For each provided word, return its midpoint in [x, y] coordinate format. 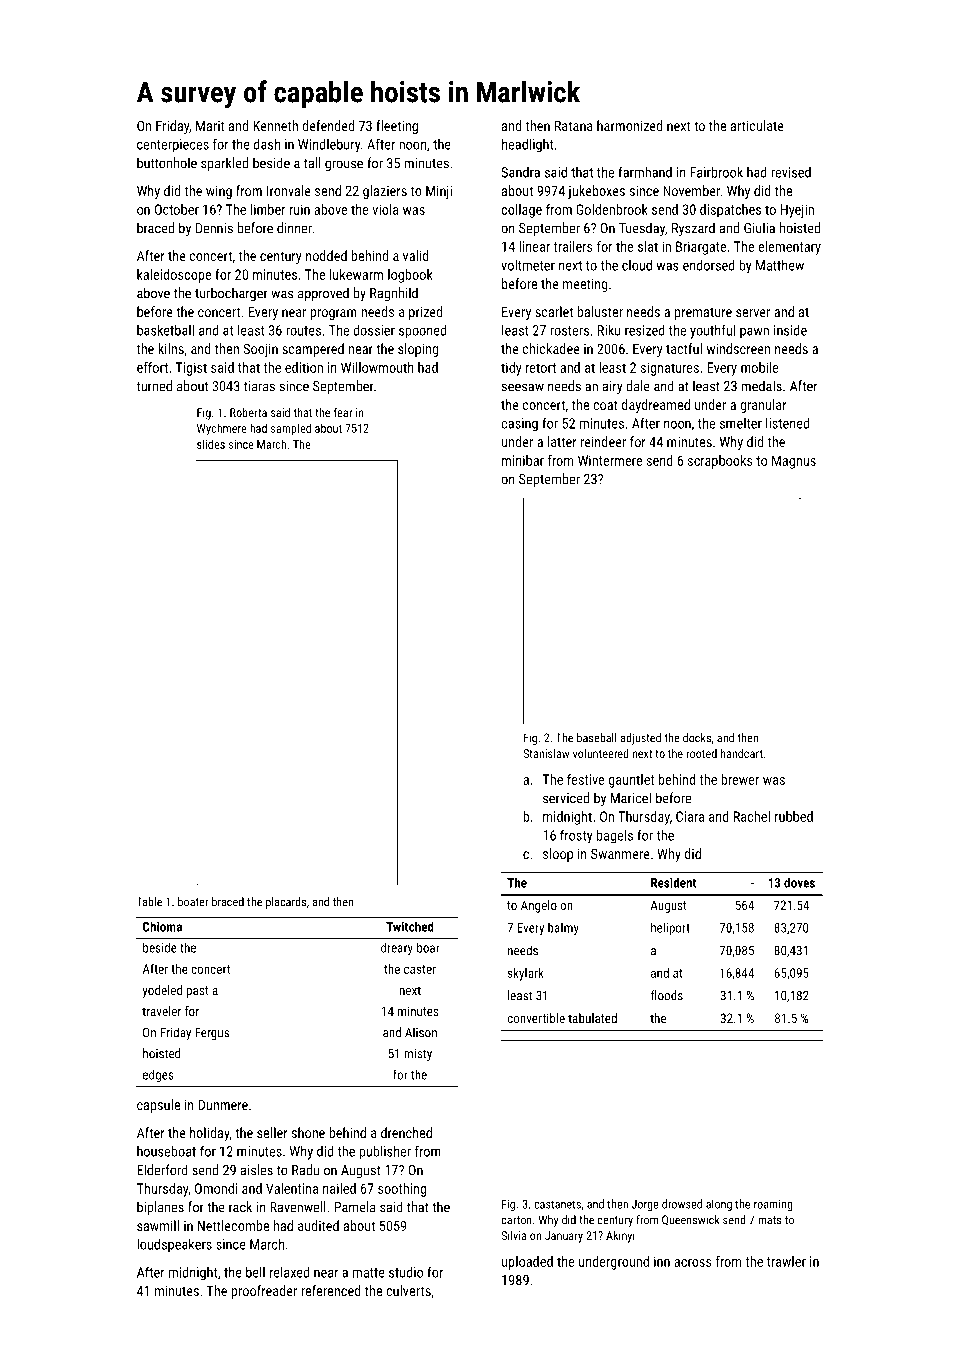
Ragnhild [394, 294]
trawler [786, 1261]
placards [286, 903]
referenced [331, 1290]
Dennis [214, 228]
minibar [523, 460]
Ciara [690, 816]
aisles [257, 1170]
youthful [712, 332]
